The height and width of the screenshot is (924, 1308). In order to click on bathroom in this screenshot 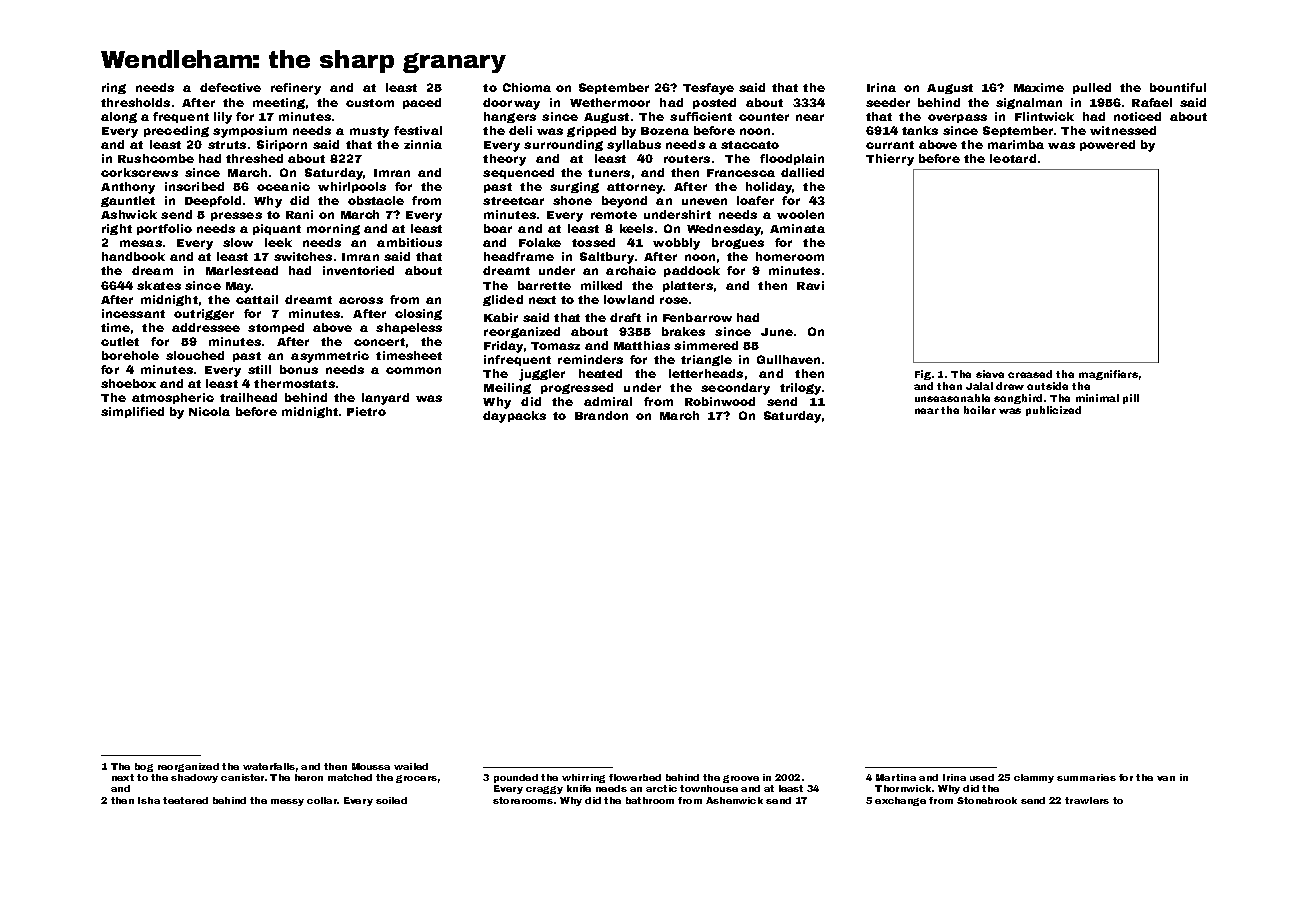, I will do `click(650, 800)`.
